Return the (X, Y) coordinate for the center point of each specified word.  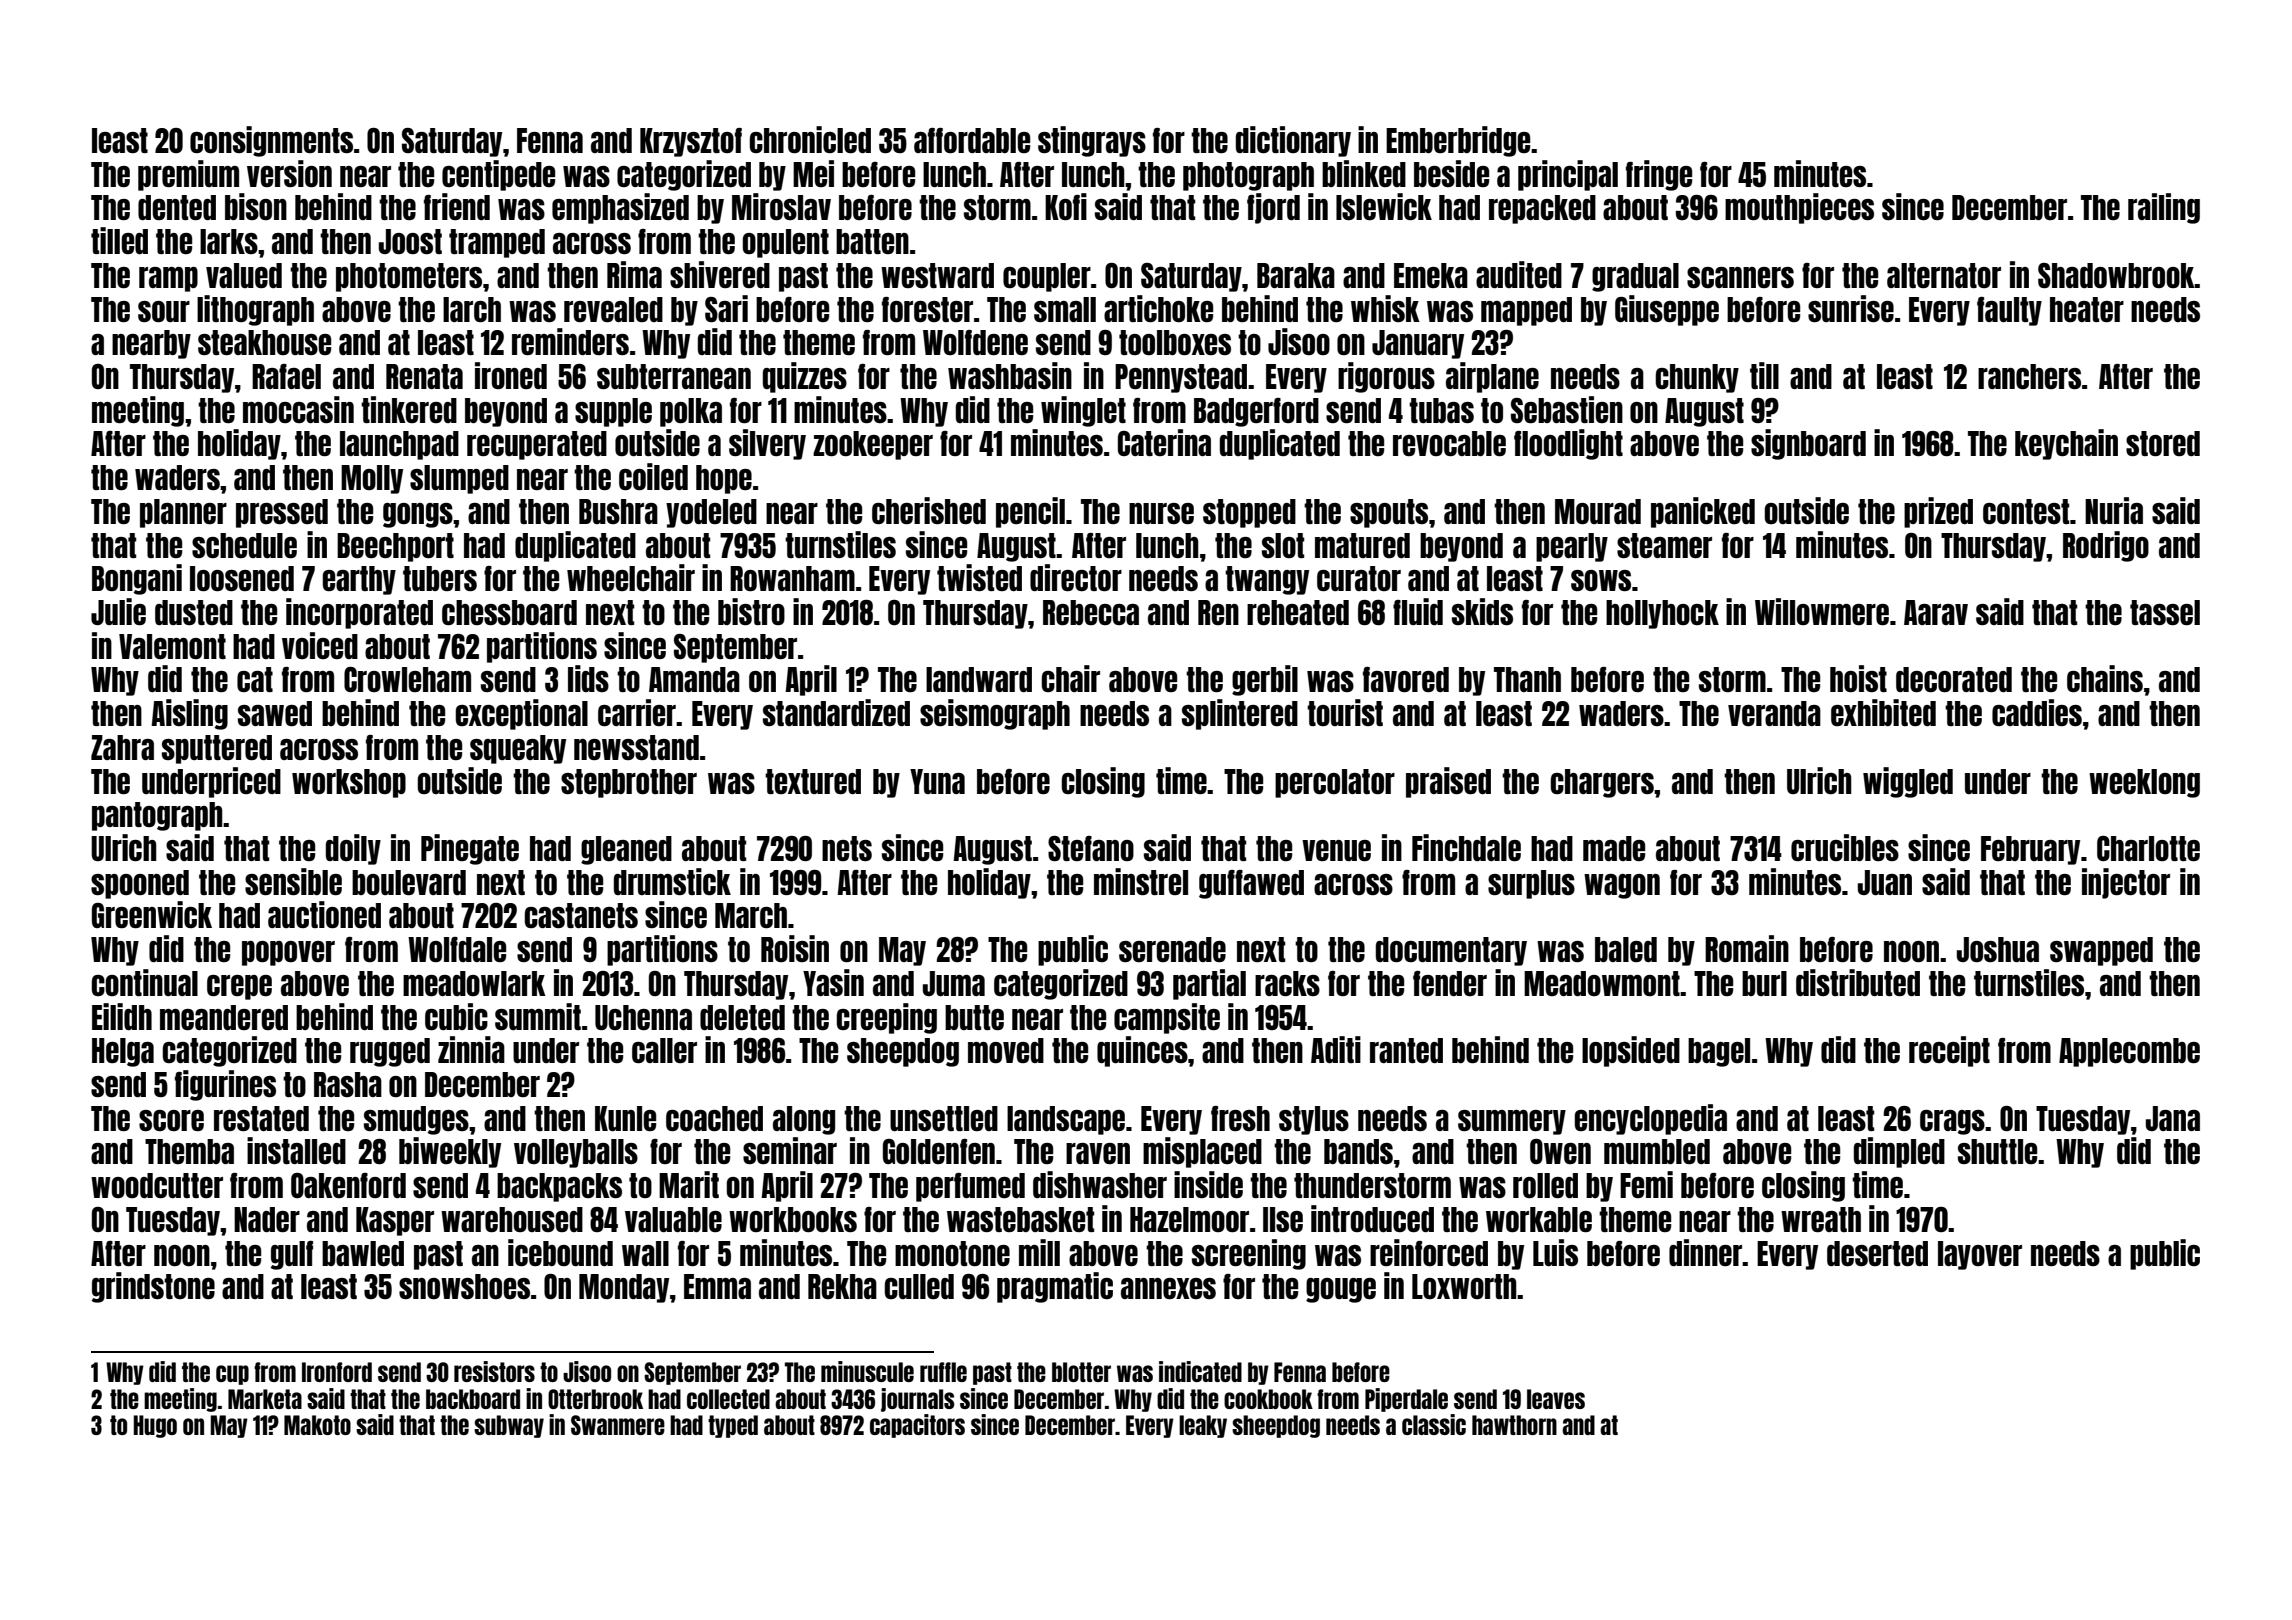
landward (979, 679)
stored (2163, 443)
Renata (424, 376)
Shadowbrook (2116, 275)
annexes (1168, 1288)
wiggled (1908, 782)
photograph (1248, 176)
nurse (1161, 513)
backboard (473, 1399)
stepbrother (629, 783)
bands (1358, 1151)
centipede (498, 175)
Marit (689, 1184)
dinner (1706, 1252)
